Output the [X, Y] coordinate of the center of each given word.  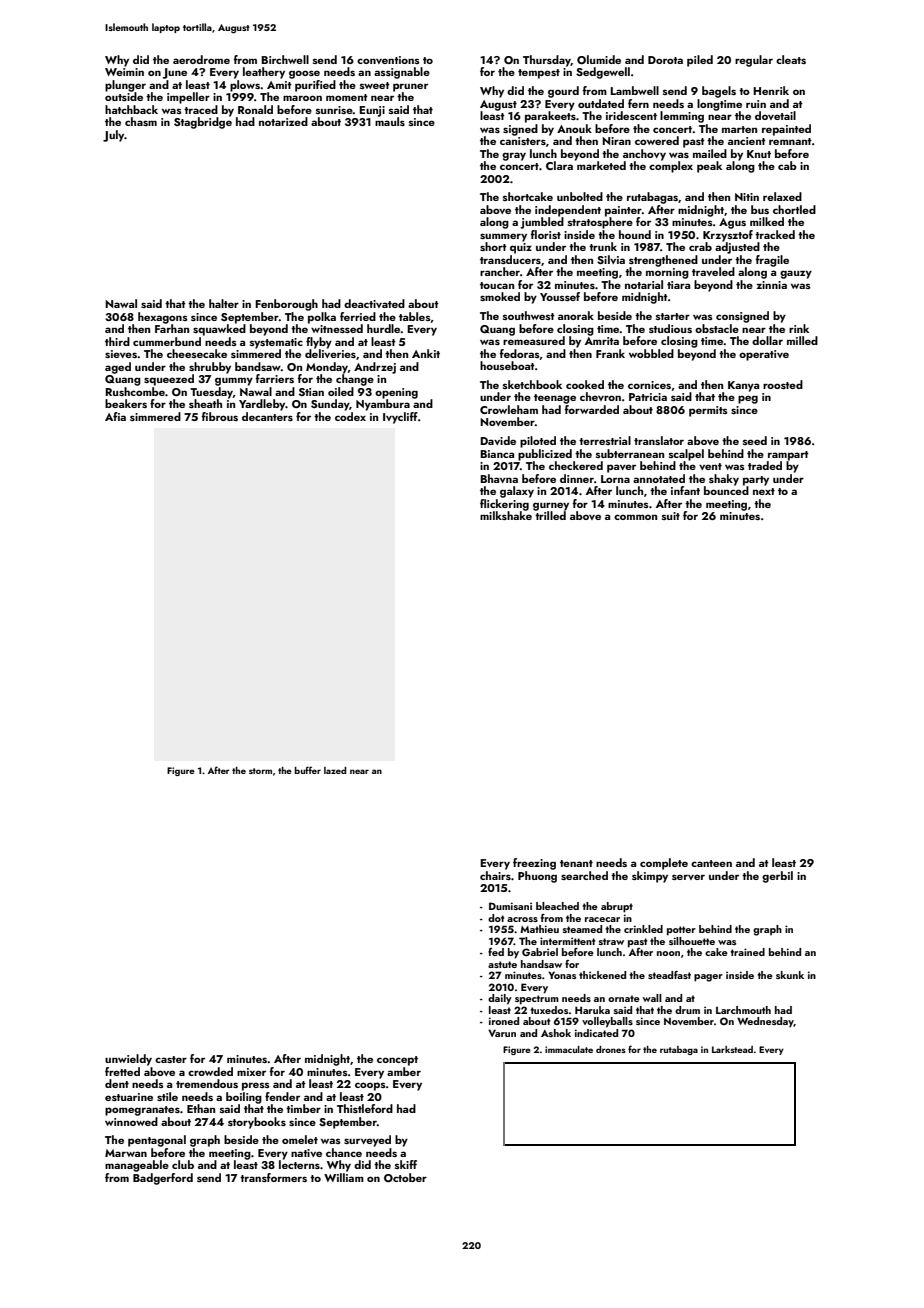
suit [671, 516]
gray [514, 156]
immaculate [569, 1049]
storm [260, 771]
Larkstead [732, 1049]
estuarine [129, 1097]
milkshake [506, 515]
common [635, 517]
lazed [335, 770]
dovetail [775, 115]
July [113, 136]
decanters [267, 416]
